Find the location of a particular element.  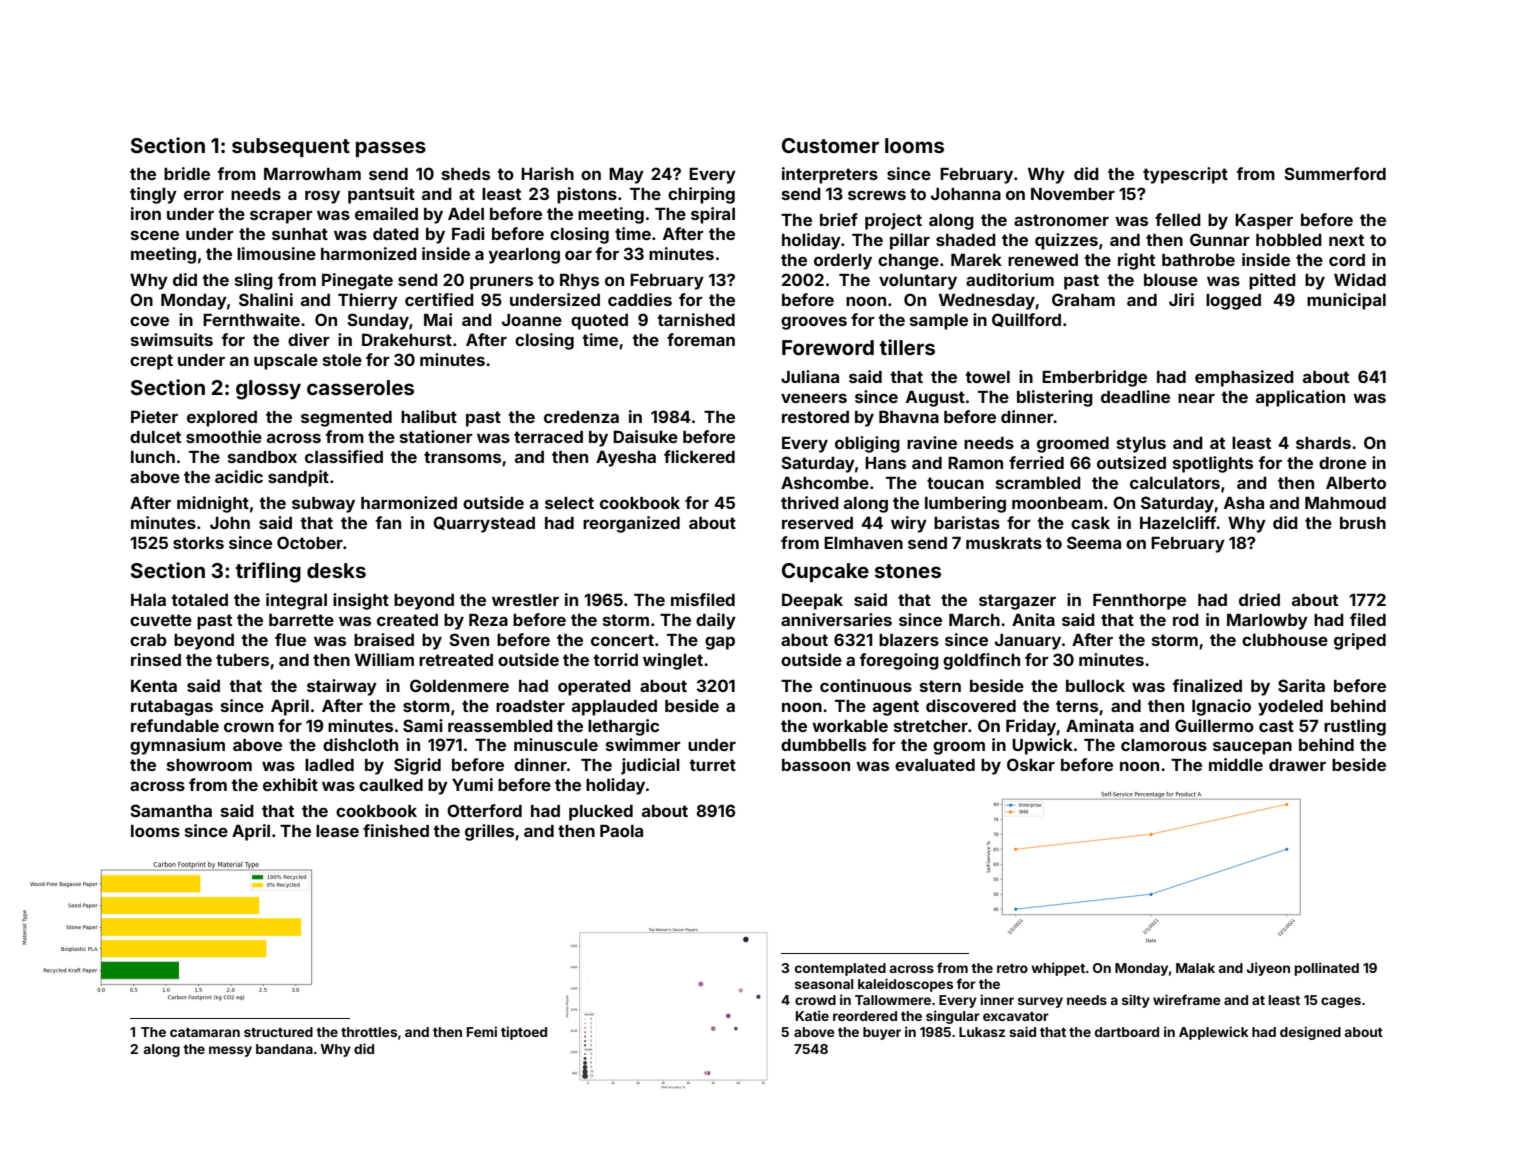

structured is located at coordinates (278, 1032).
